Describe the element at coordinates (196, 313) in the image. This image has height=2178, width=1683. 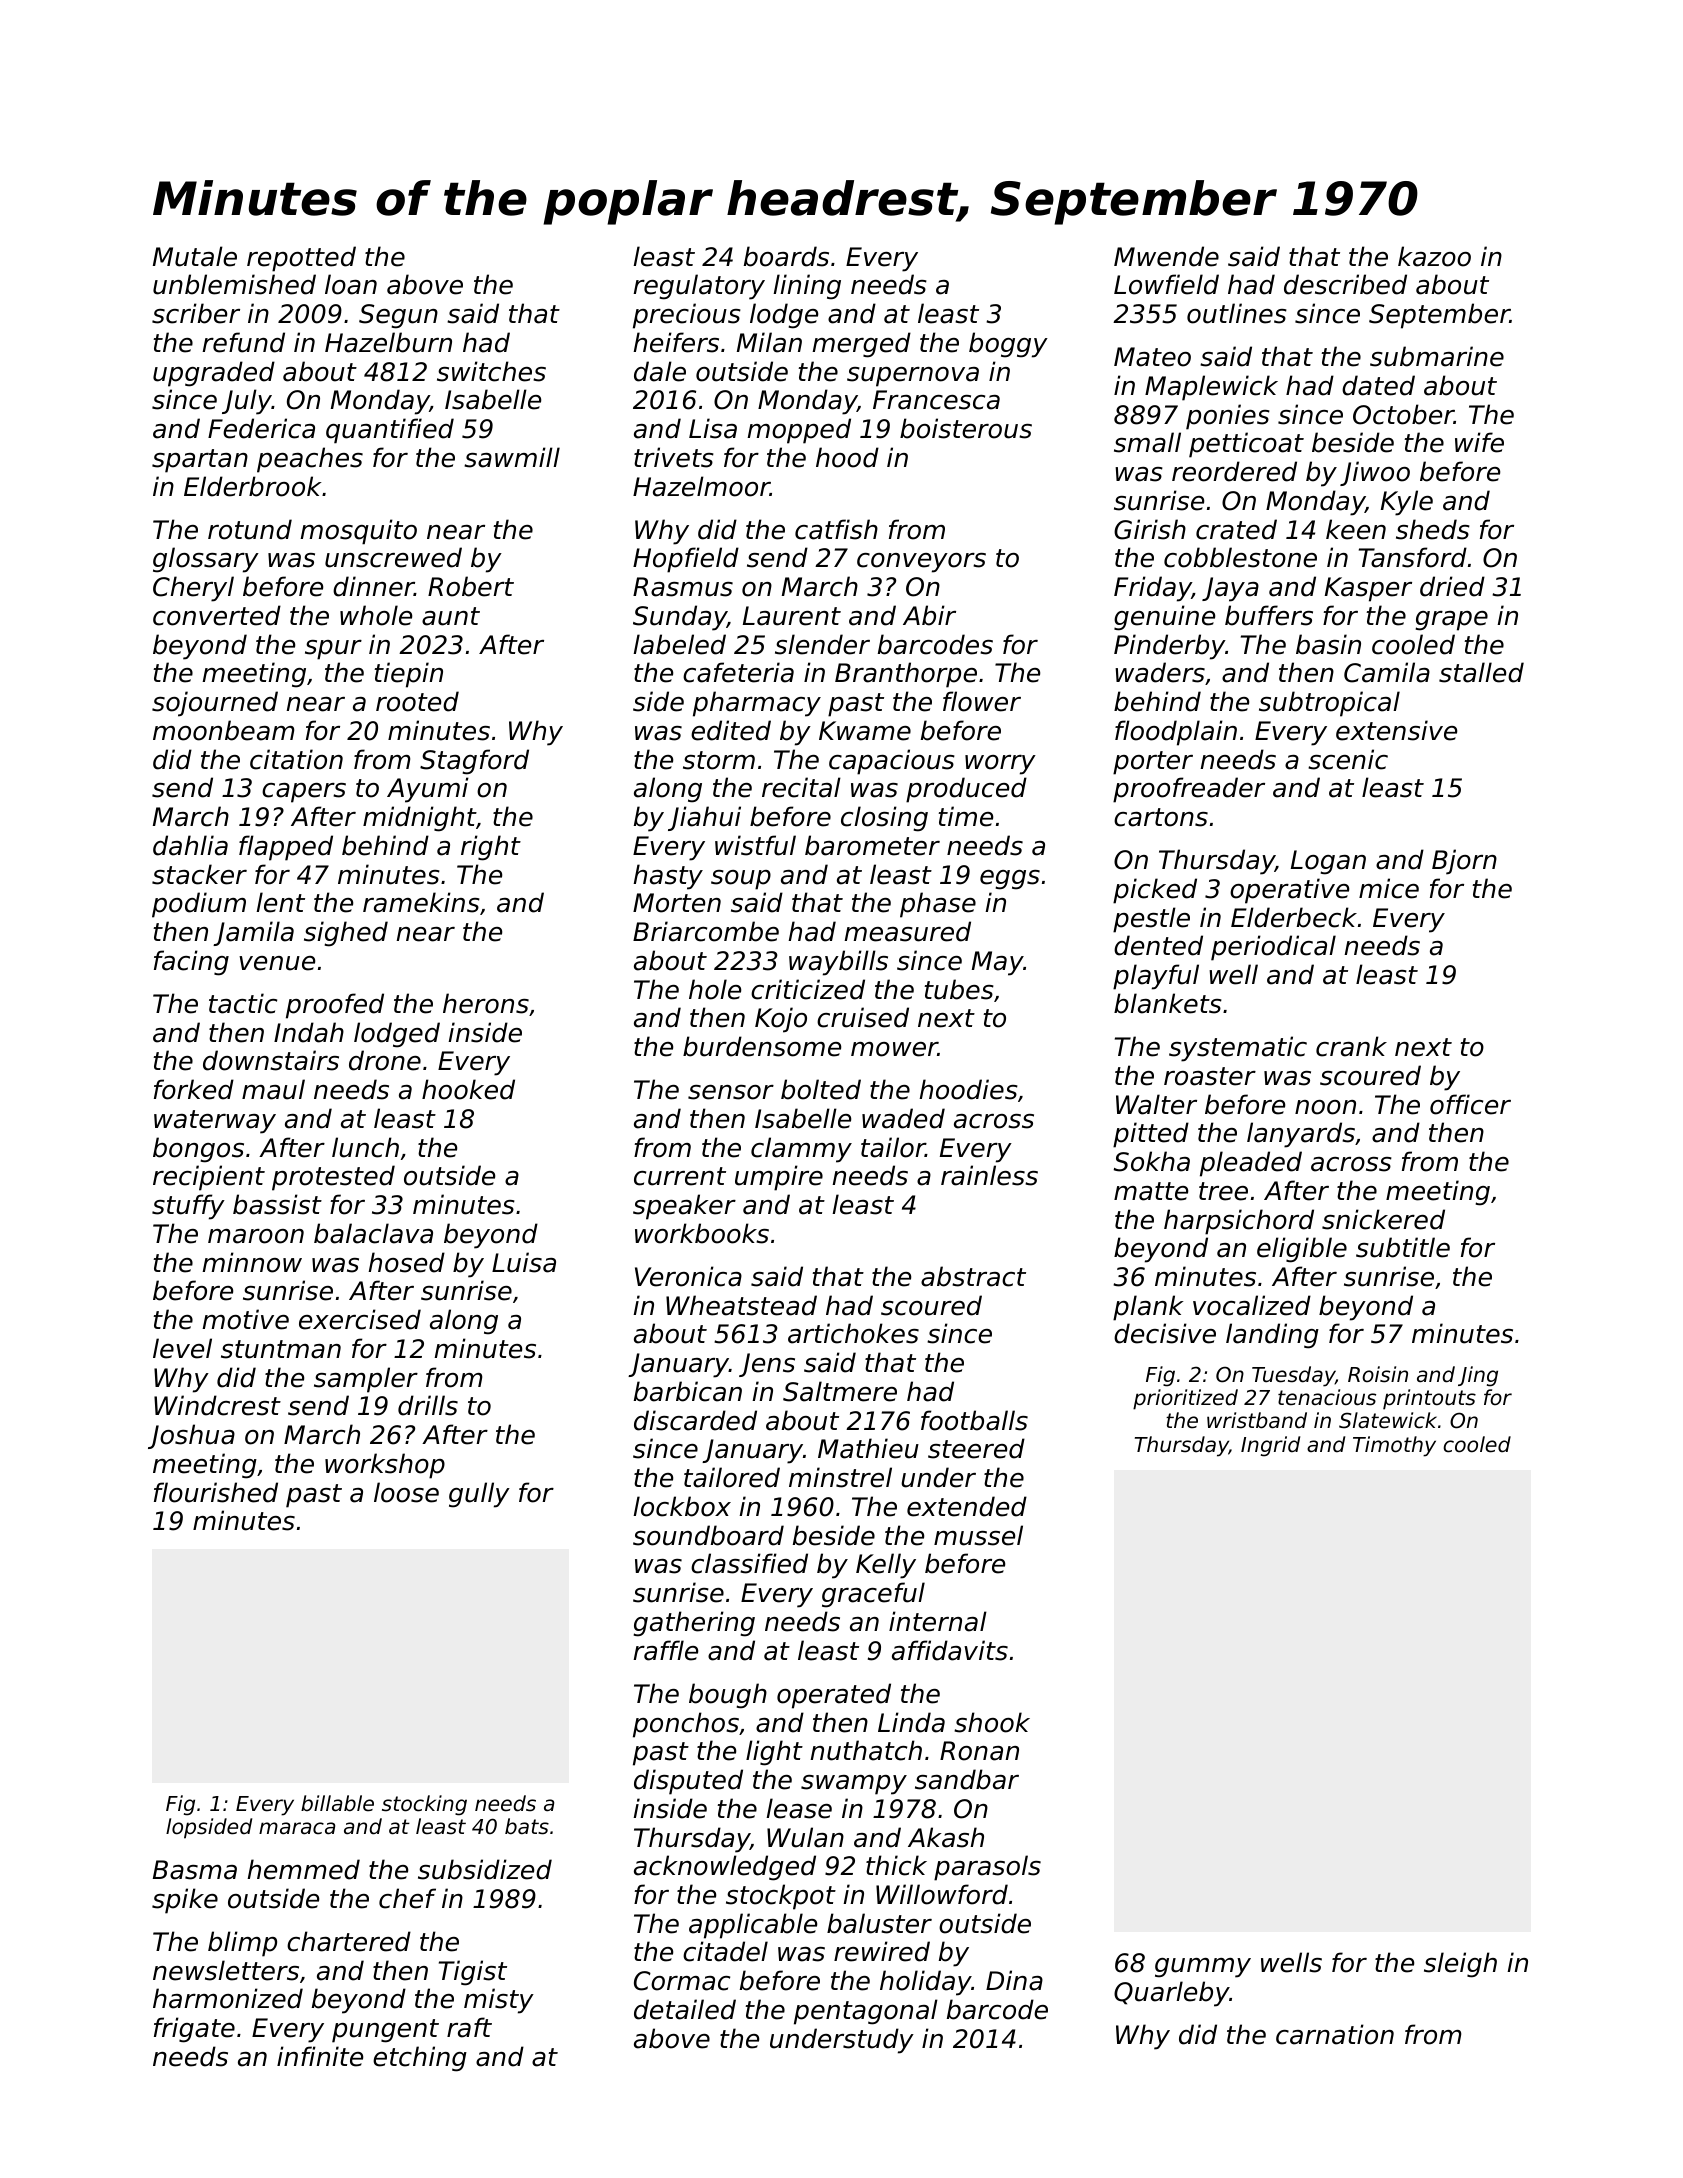
I see `scriber` at that location.
